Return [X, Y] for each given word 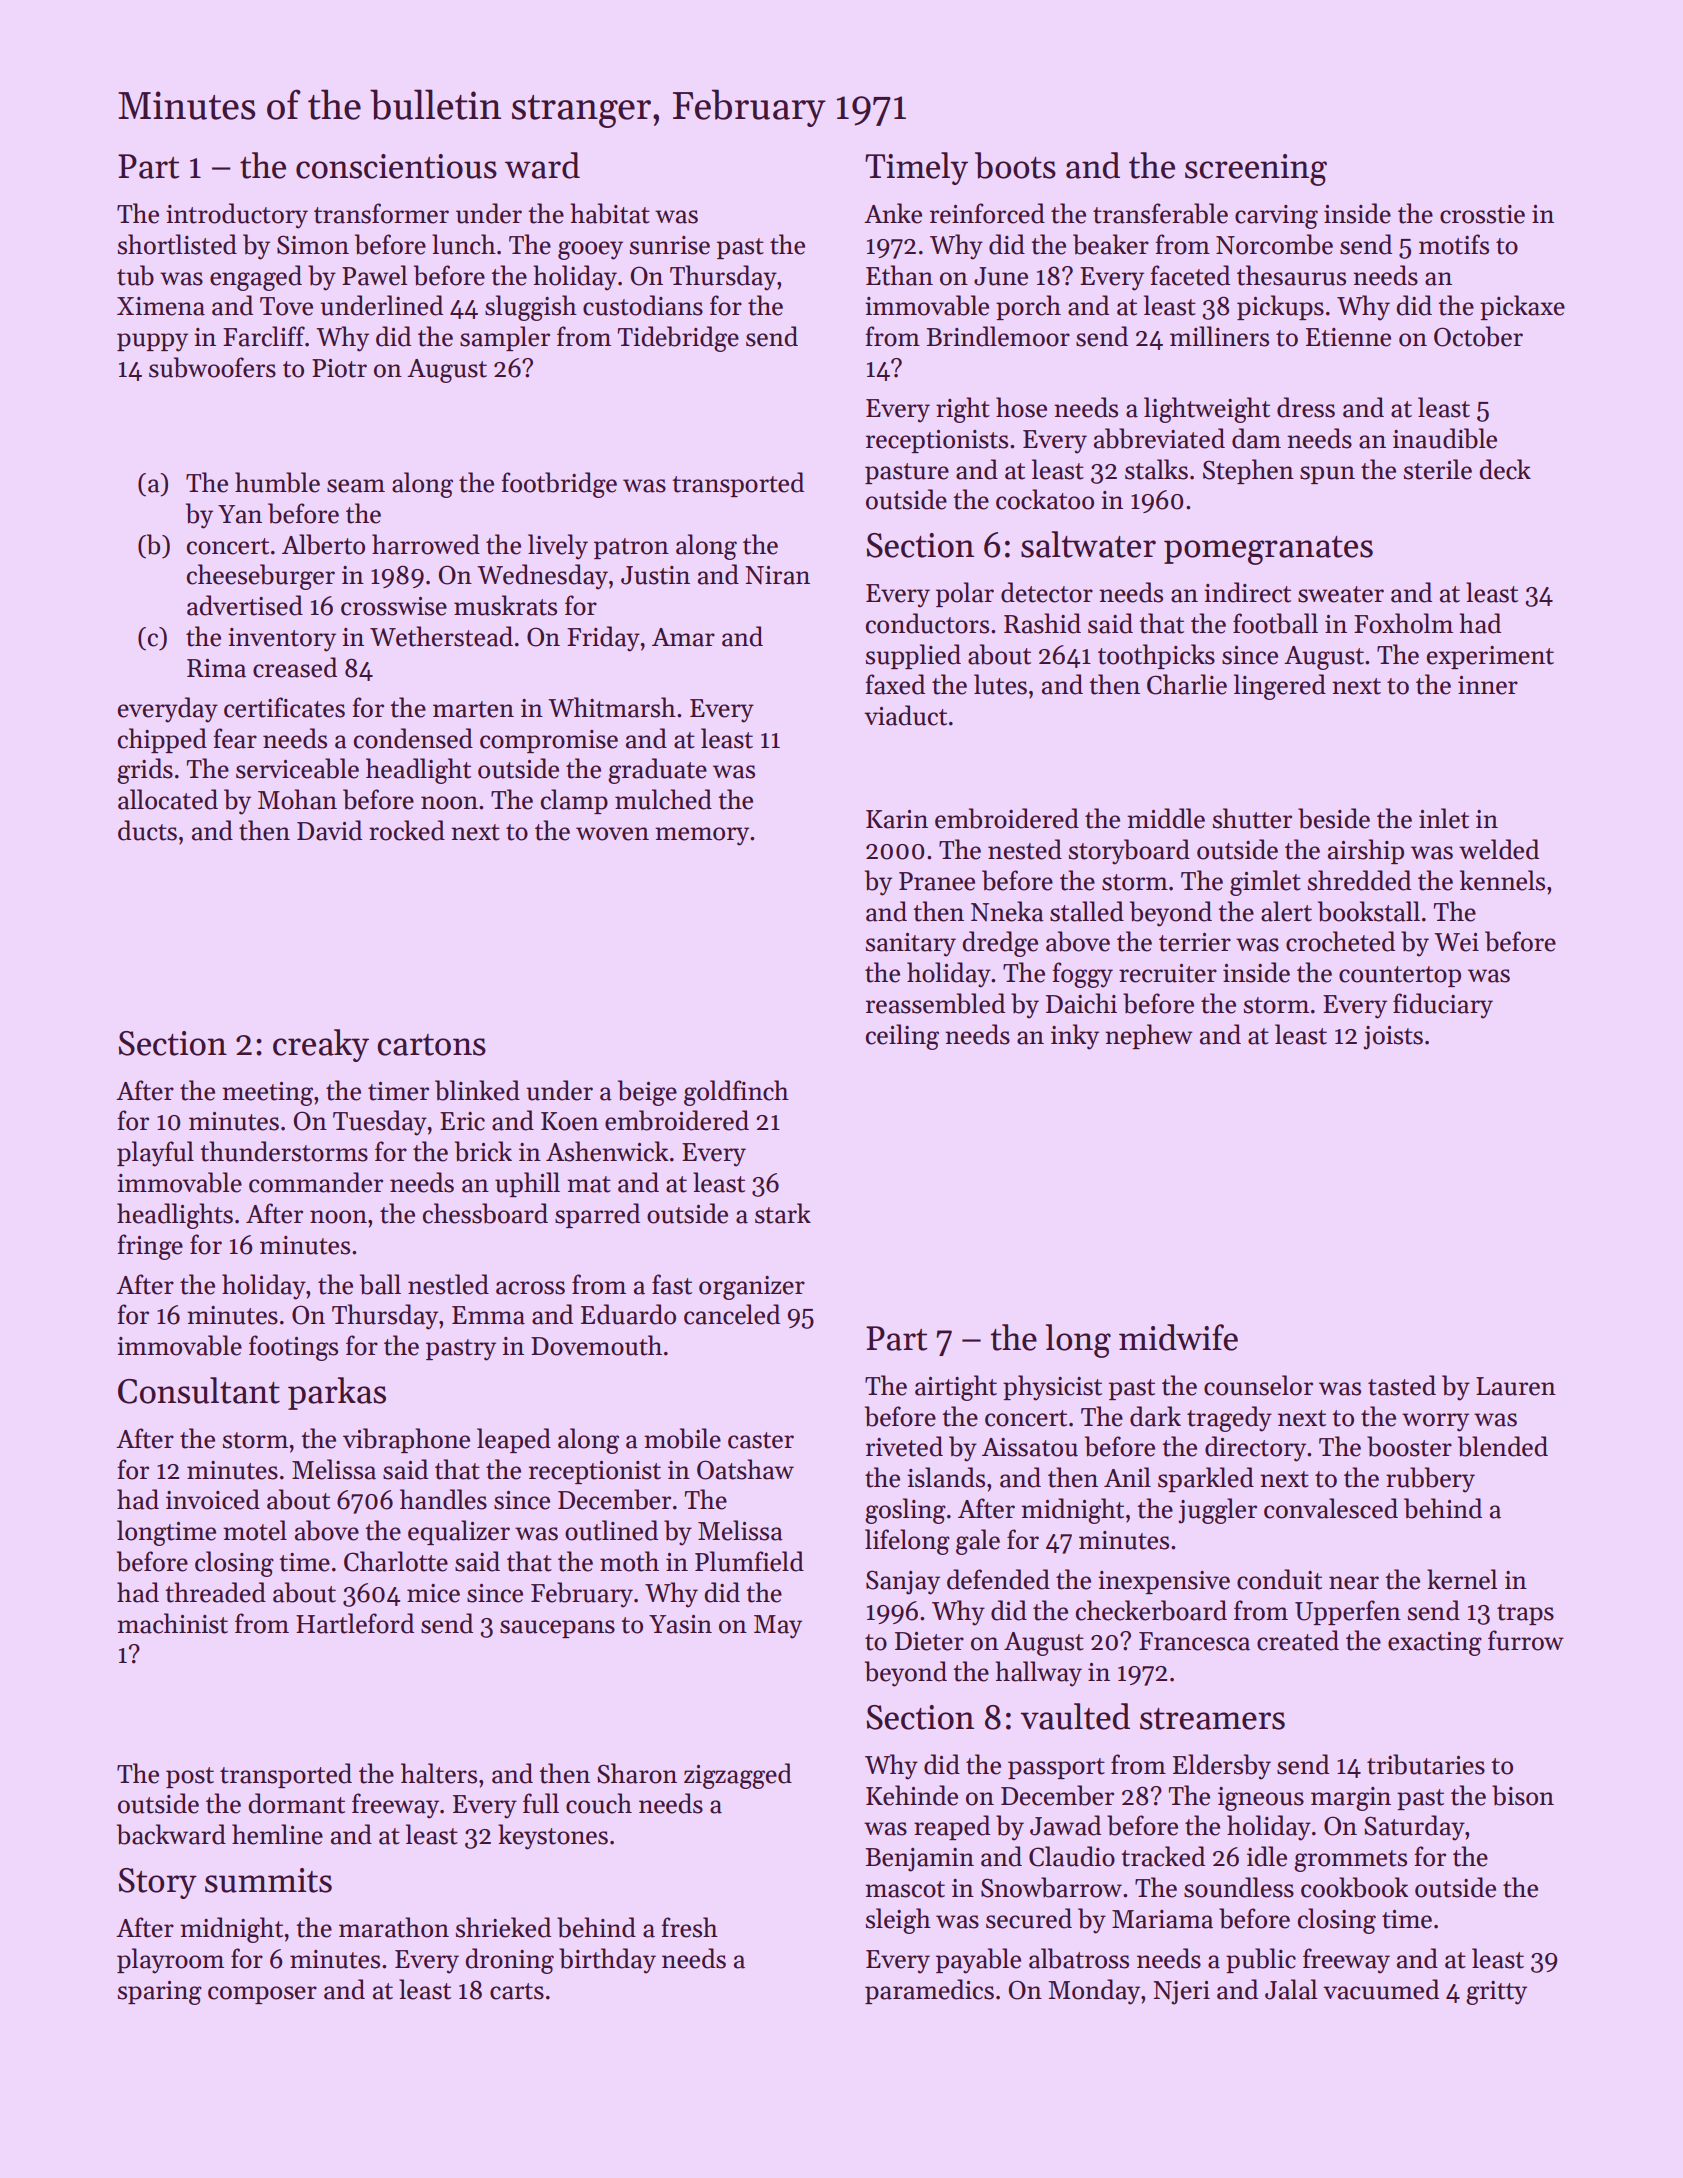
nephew [1149, 1036]
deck [1505, 469]
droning [509, 1961]
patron [631, 548]
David [329, 830]
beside [1334, 818]
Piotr [339, 368]
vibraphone [406, 1440]
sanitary [911, 945]
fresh [689, 1927]
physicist [1052, 1388]
